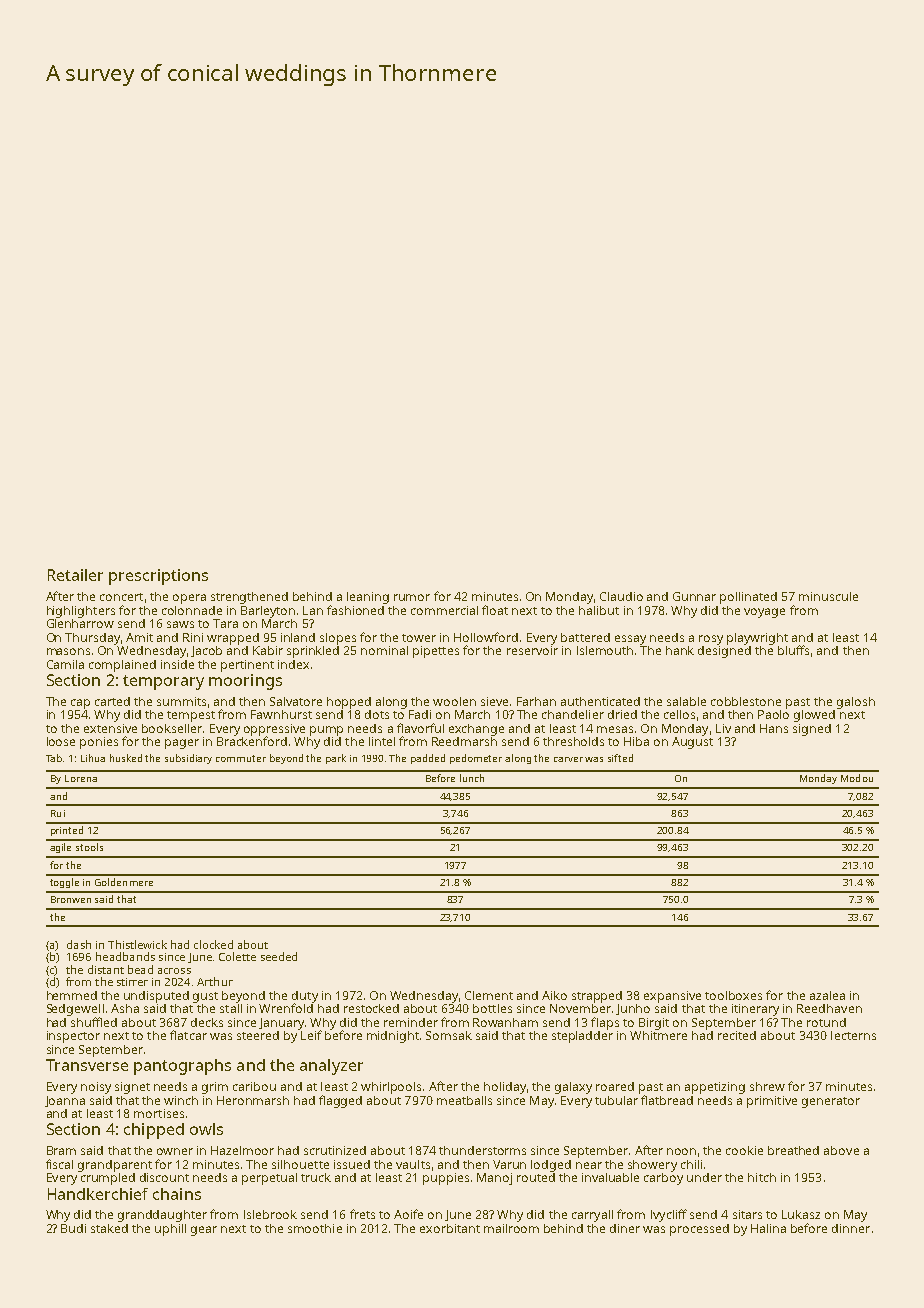 This screenshot has height=1308, width=924. I want to click on Sedgewell, so click(75, 1010).
